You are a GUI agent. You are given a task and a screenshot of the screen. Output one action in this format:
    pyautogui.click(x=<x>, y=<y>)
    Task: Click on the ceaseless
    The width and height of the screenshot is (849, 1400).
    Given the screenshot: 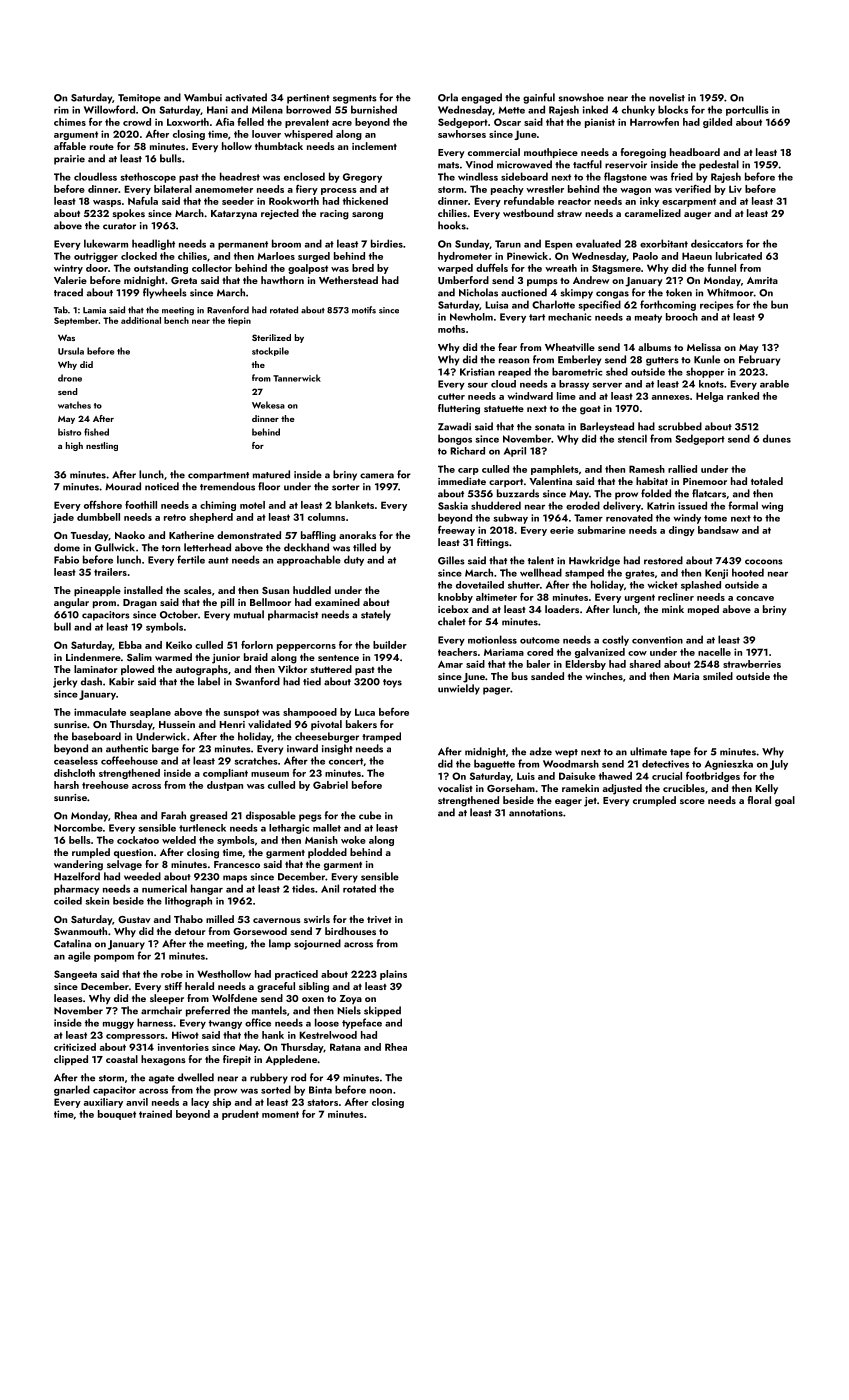 What is the action you would take?
    pyautogui.click(x=76, y=760)
